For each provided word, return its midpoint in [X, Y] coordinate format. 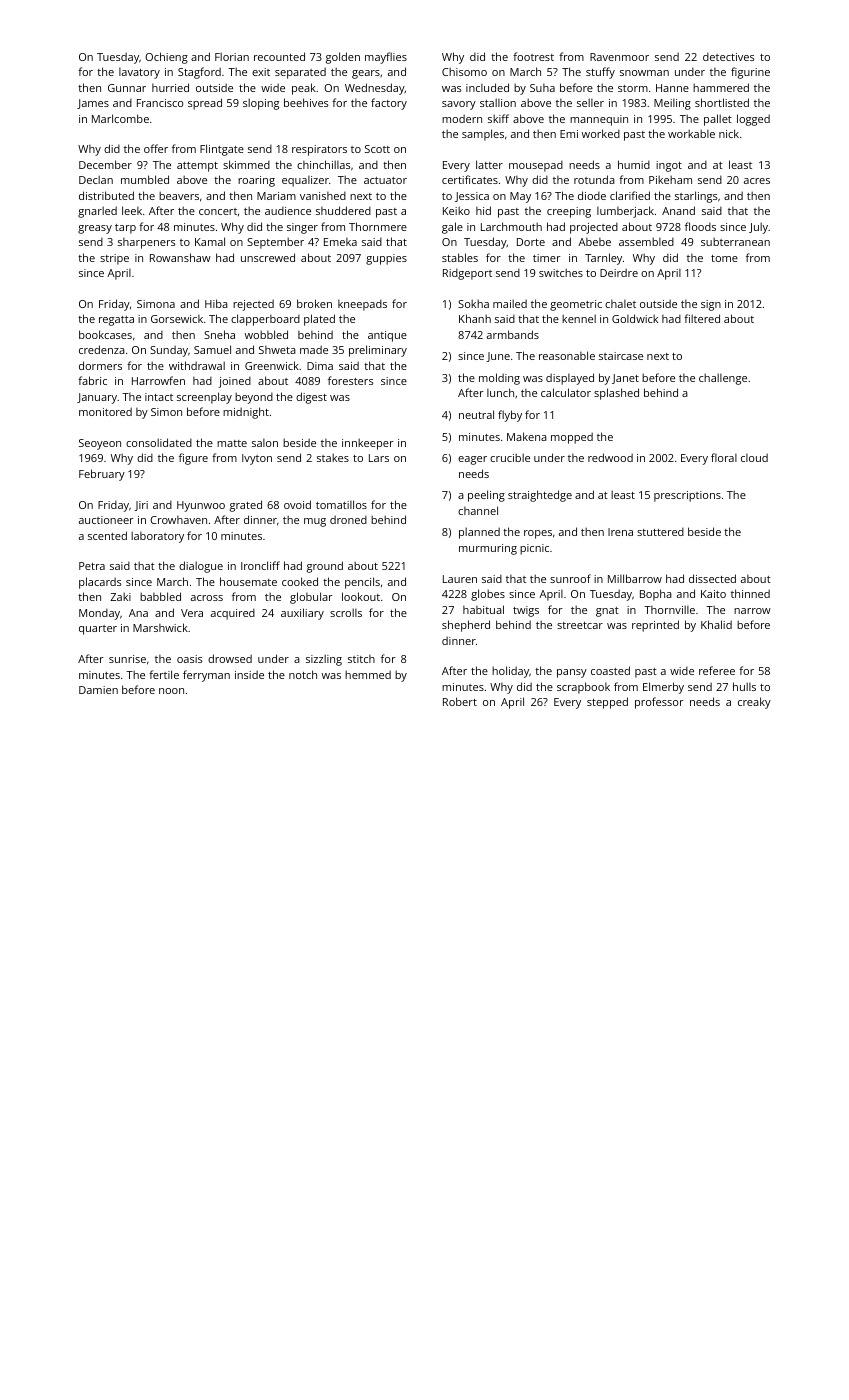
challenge [723, 379]
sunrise [127, 659]
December [105, 164]
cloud [754, 457]
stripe [114, 259]
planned [479, 533]
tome [724, 258]
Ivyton [257, 459]
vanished [323, 196]
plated [319, 320]
